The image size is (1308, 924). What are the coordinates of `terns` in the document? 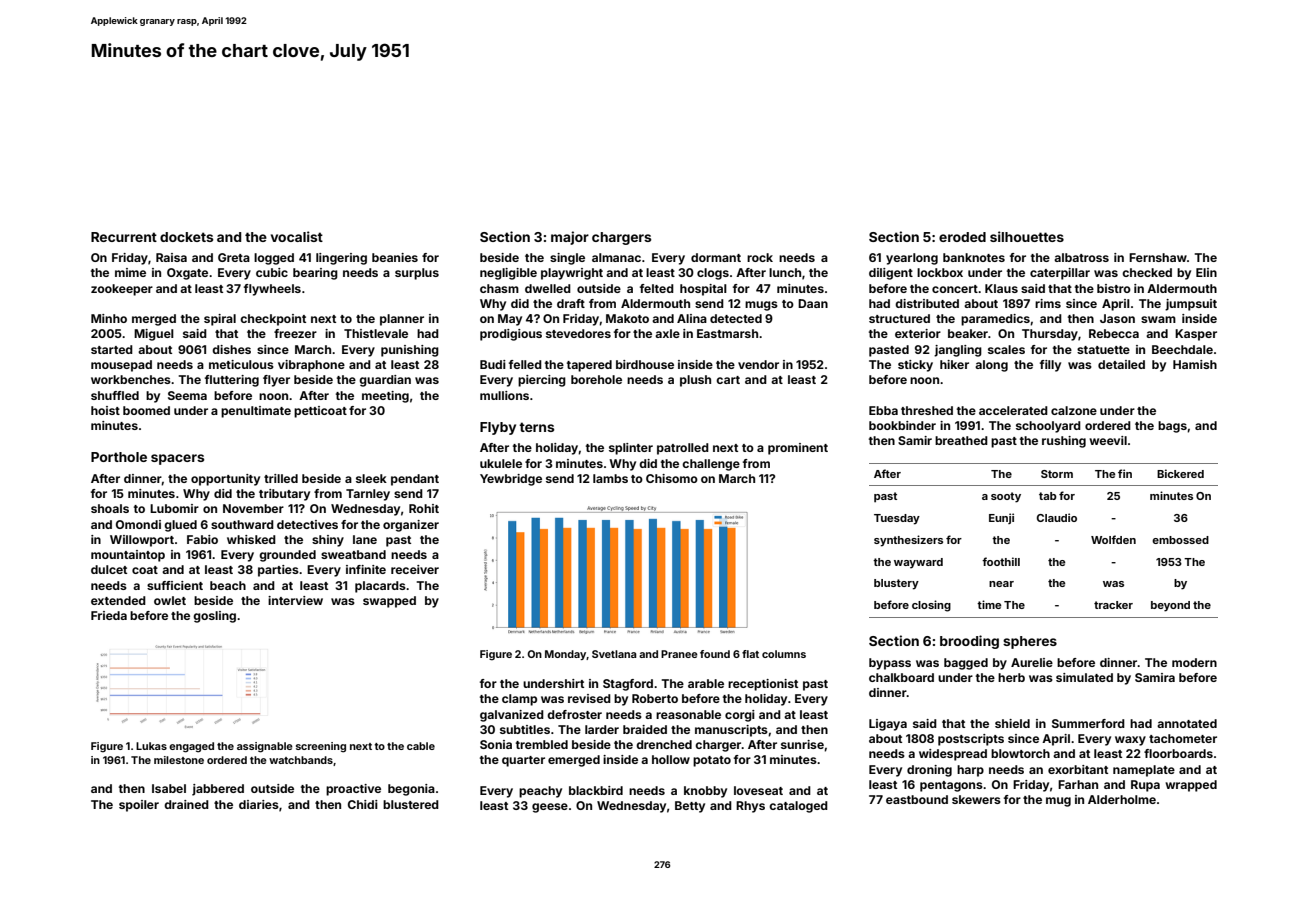 It's located at (537, 427).
